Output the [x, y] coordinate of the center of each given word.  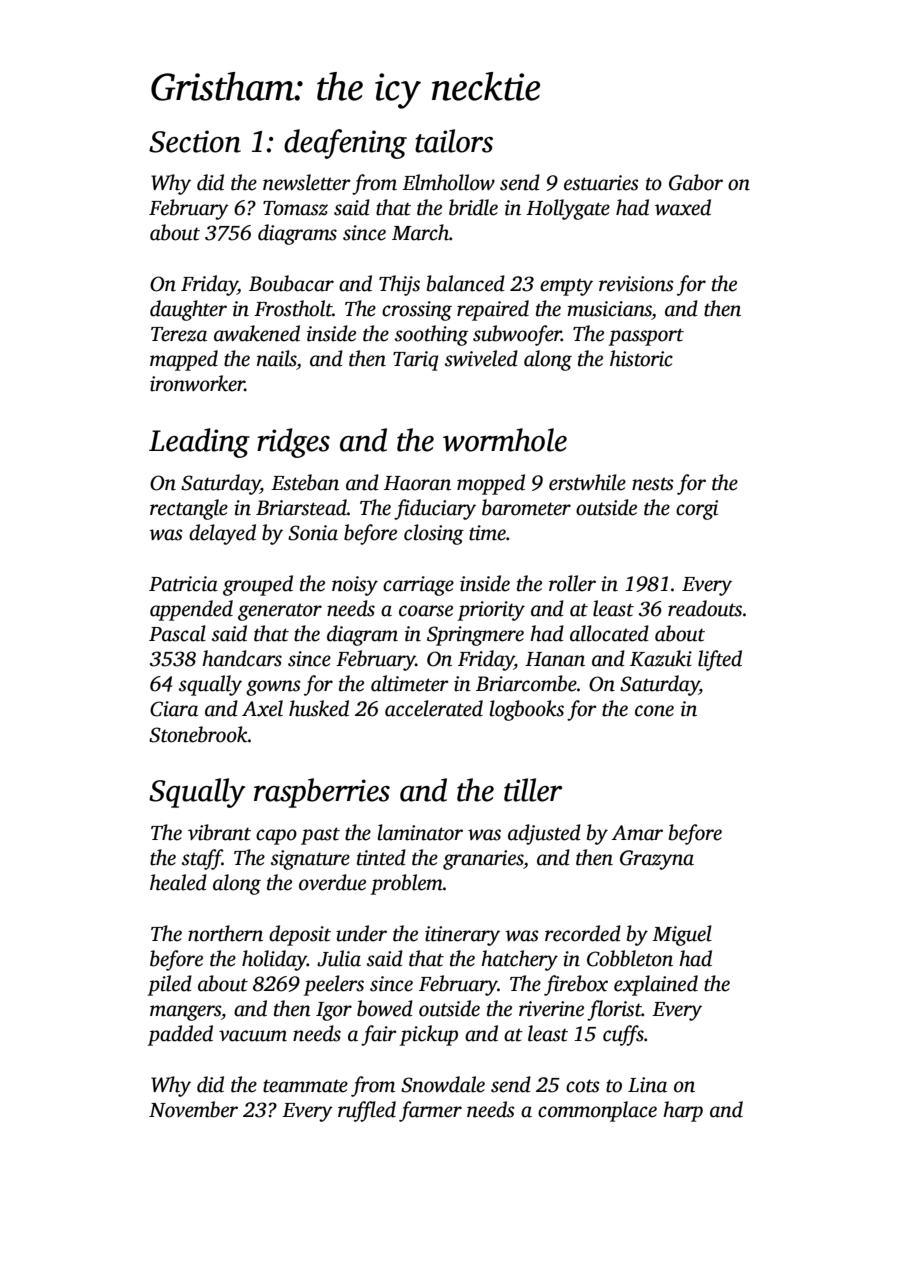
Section [195, 141]
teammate [305, 1086]
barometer [526, 507]
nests [653, 484]
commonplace [597, 1111]
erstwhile [587, 482]
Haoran [417, 483]
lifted [720, 660]
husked [319, 708]
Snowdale [443, 1084]
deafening [345, 144]
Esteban [305, 482]
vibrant [219, 832]
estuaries [601, 183]
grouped [258, 585]
